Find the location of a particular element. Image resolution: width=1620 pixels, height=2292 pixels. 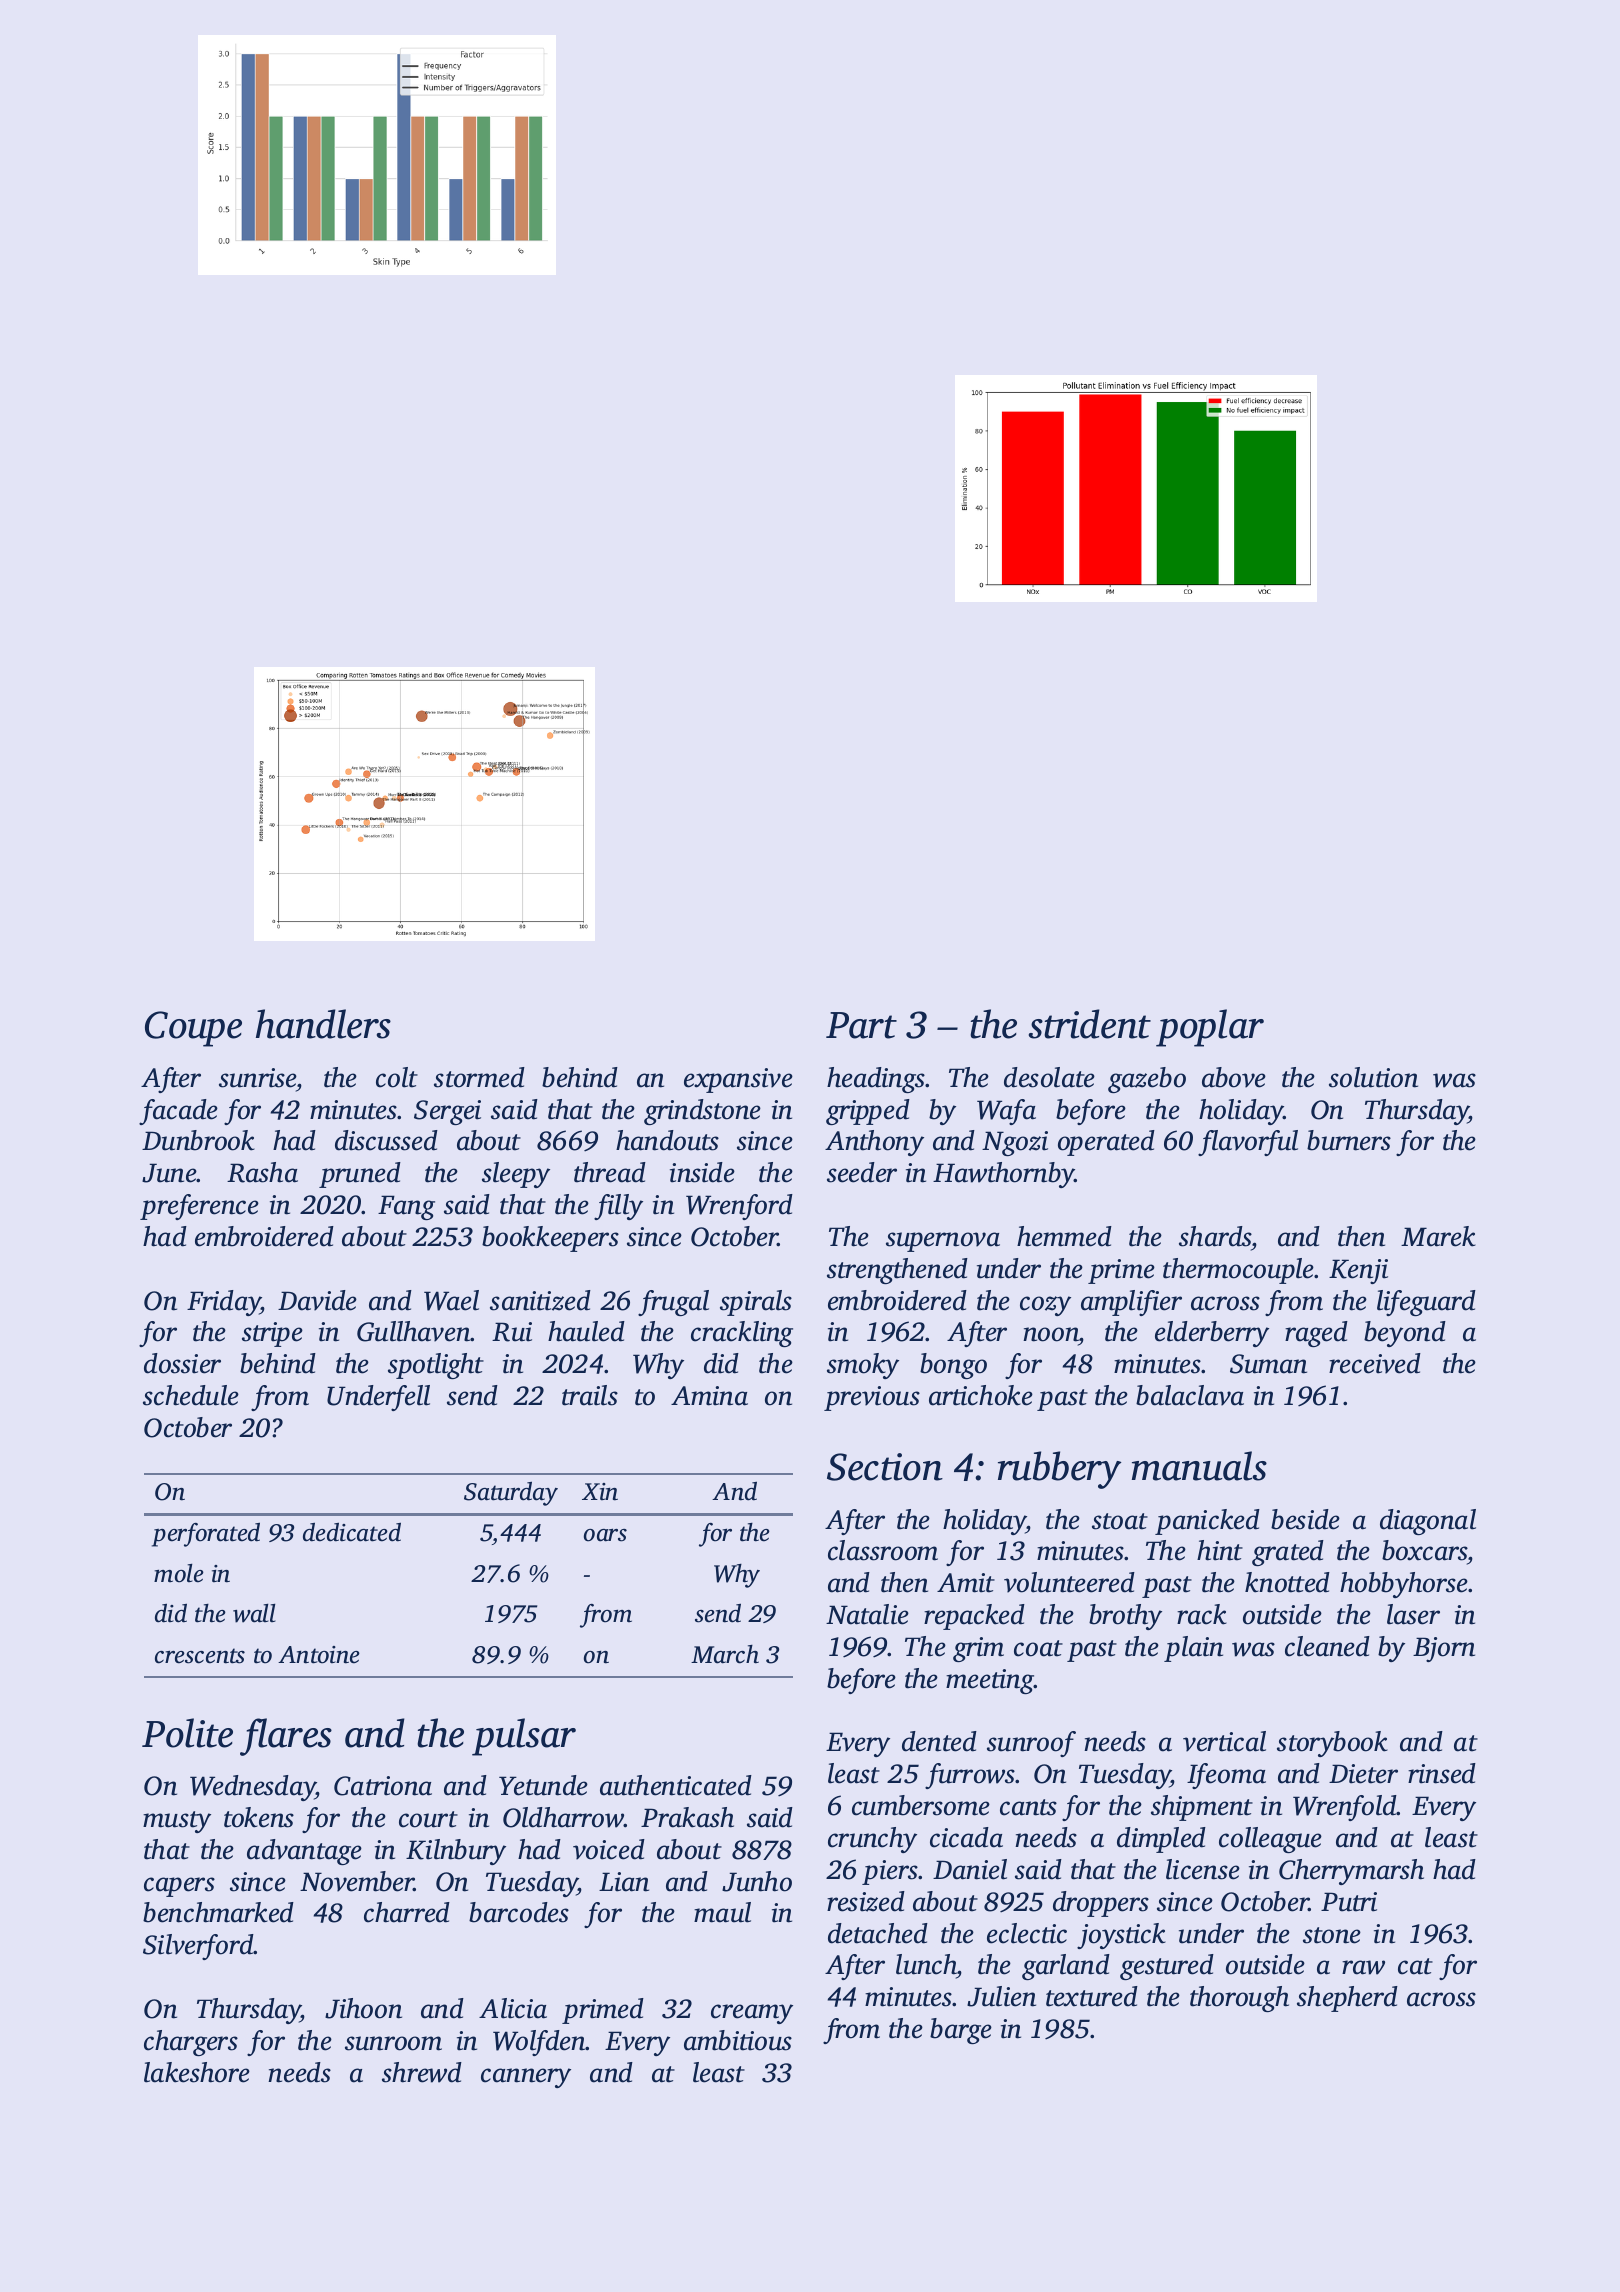

Amit is located at coordinates (966, 1583).
